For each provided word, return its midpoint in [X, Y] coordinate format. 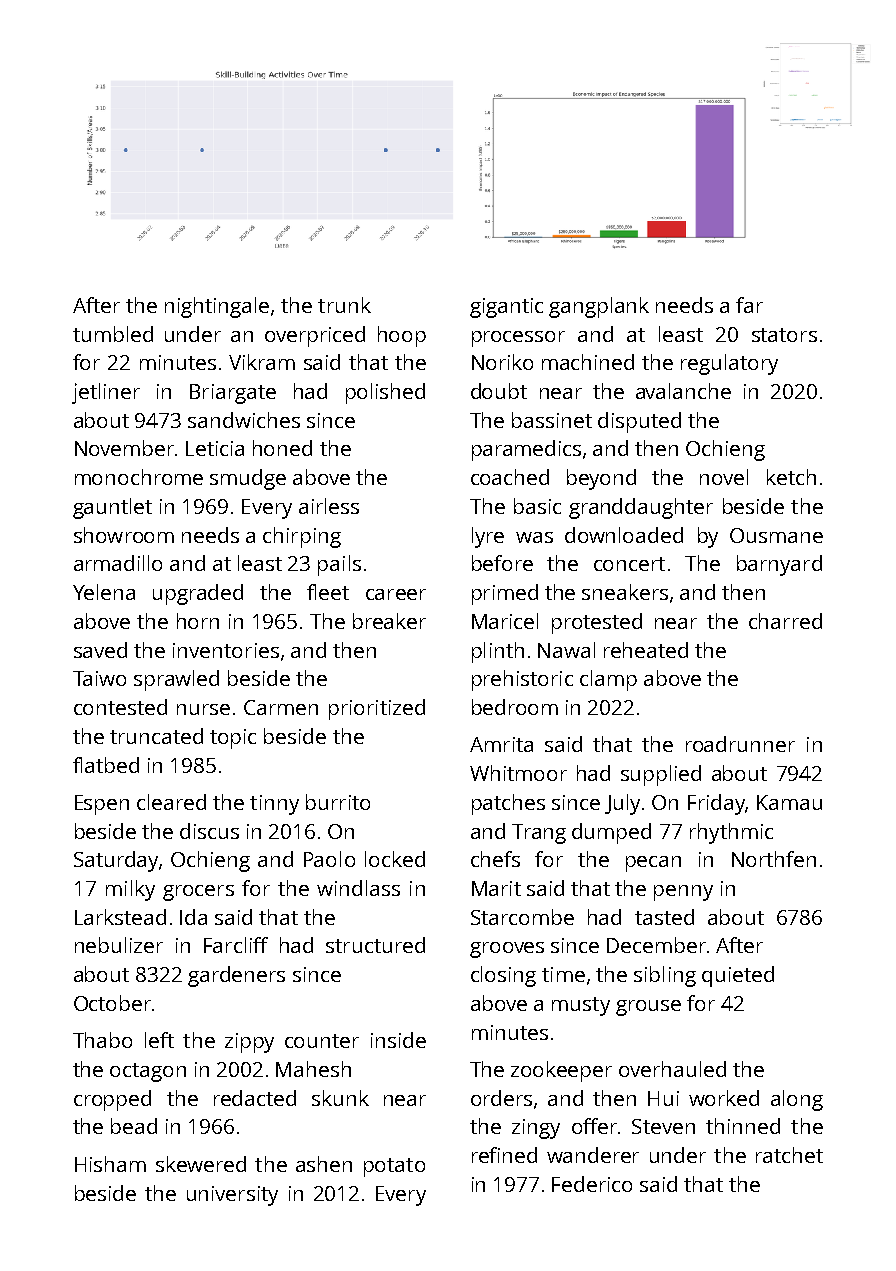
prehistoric [522, 680]
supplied [661, 775]
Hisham [110, 1164]
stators [784, 335]
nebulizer [119, 945]
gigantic [506, 308]
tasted [664, 917]
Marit [496, 888]
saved [100, 650]
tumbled [113, 334]
